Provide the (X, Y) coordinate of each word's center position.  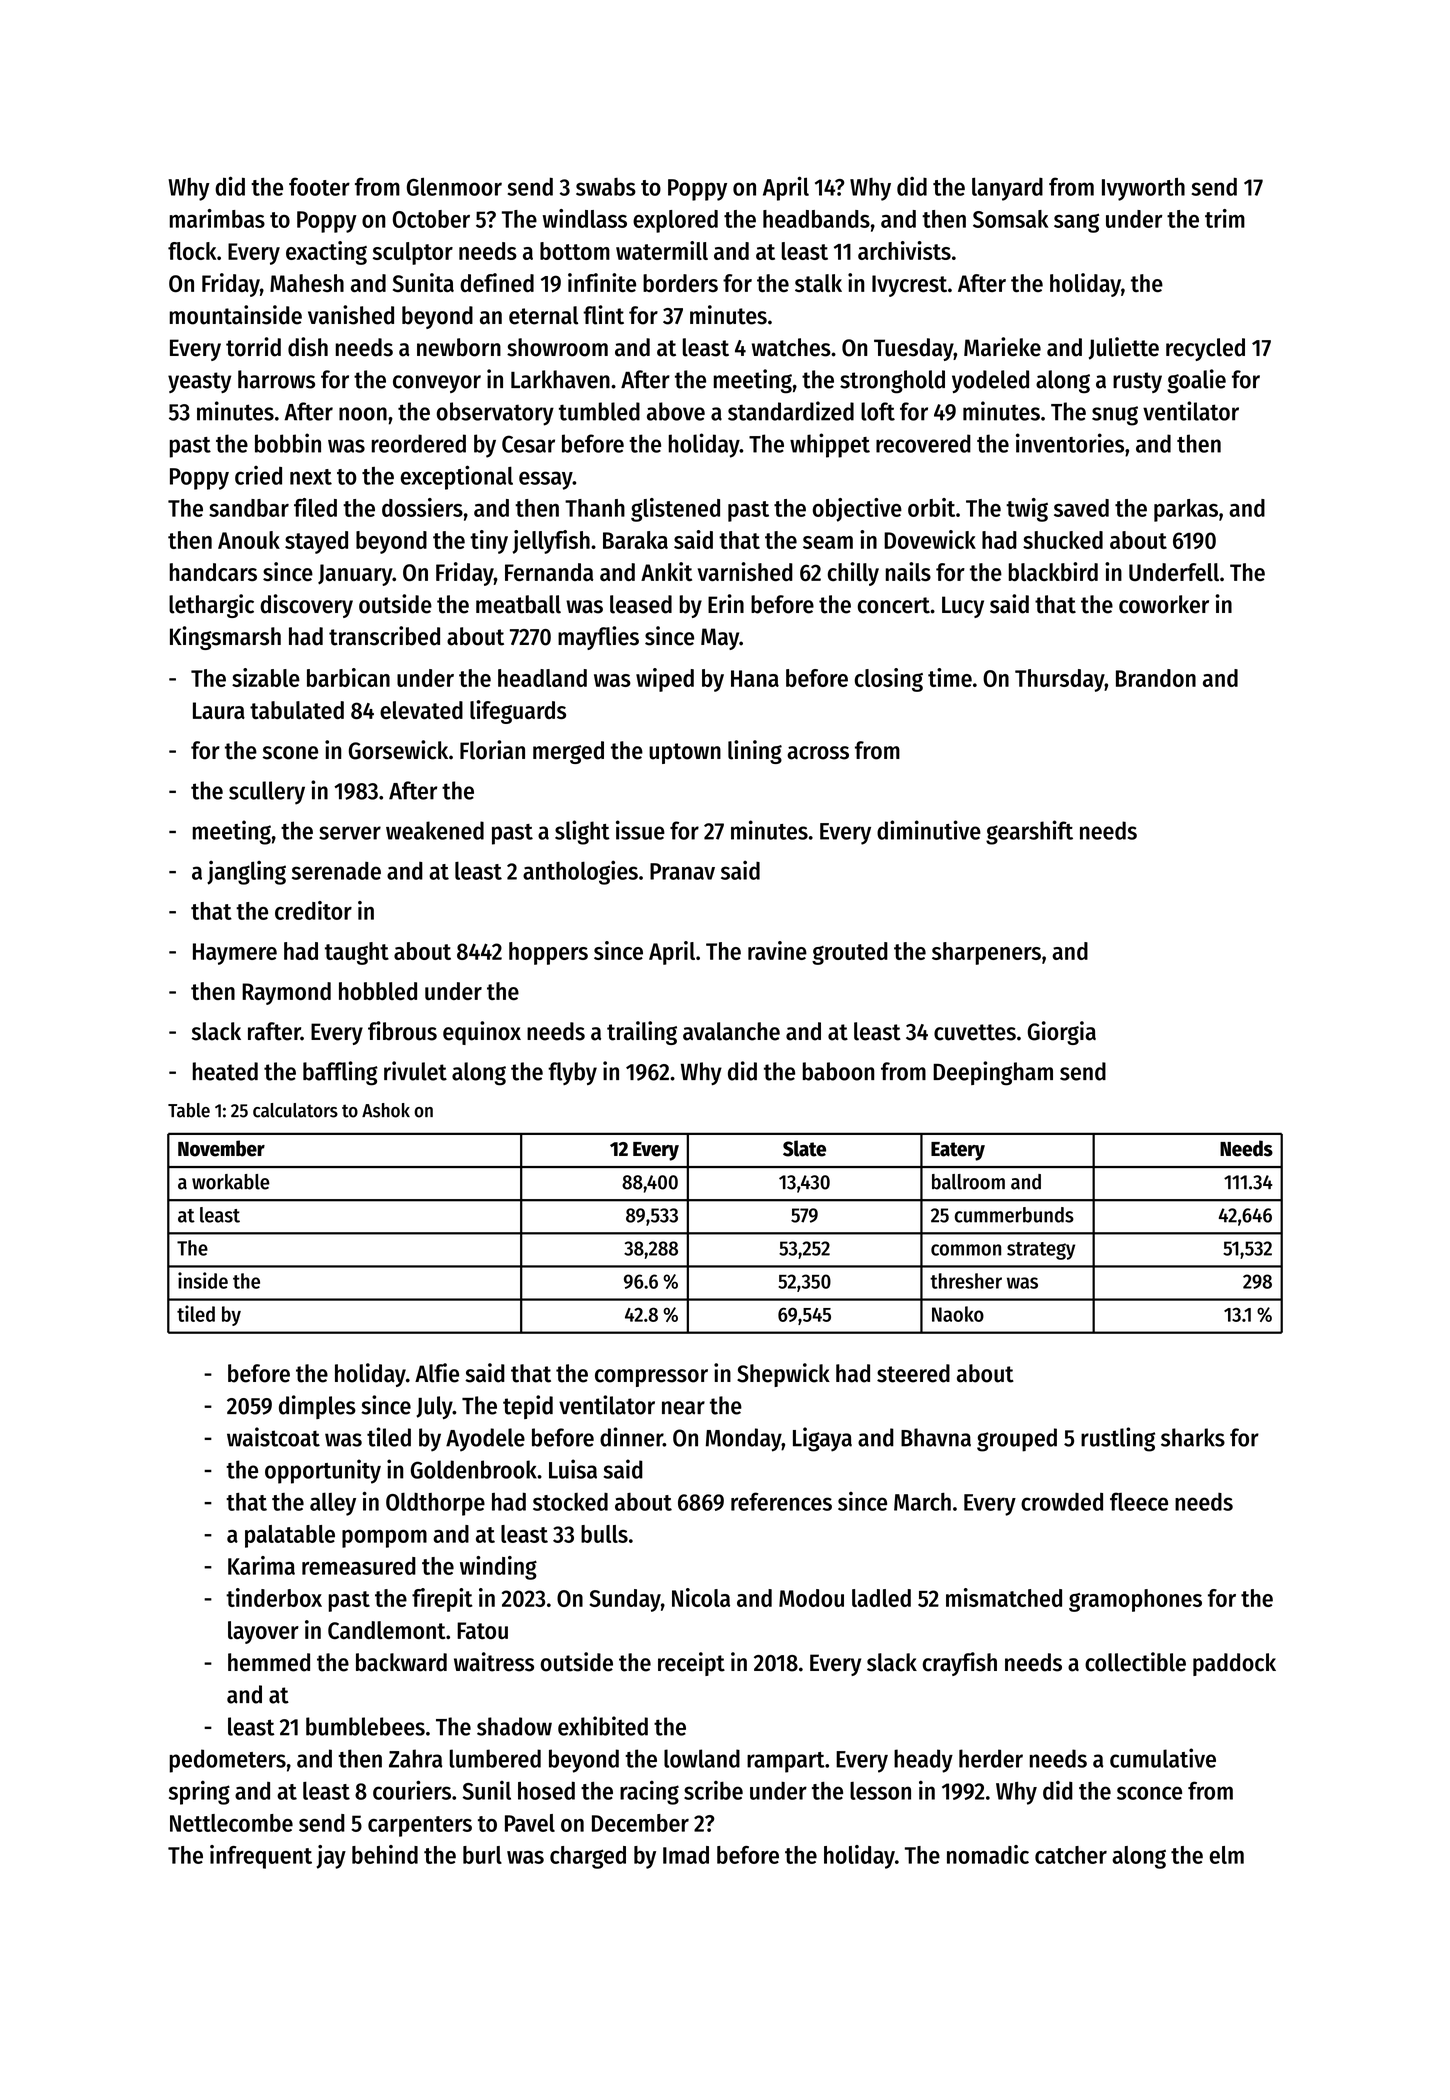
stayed (316, 542)
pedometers (228, 1761)
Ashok (386, 1110)
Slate (804, 1148)
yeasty (199, 382)
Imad (686, 1855)
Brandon (1156, 678)
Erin (726, 603)
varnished (745, 571)
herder (991, 1758)
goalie (1196, 381)
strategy (1041, 1251)
